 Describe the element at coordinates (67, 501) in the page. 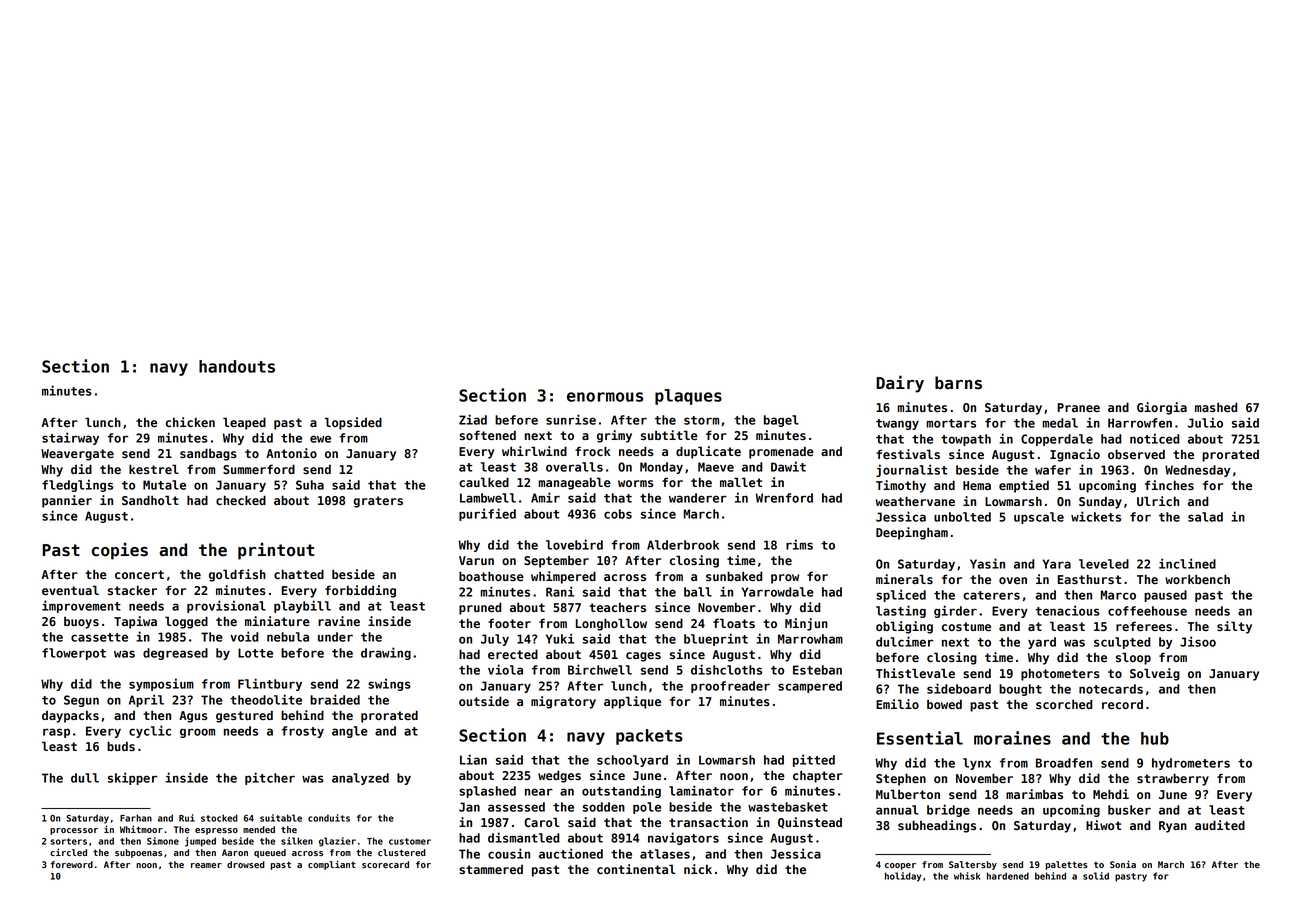

I see `pannier` at that location.
